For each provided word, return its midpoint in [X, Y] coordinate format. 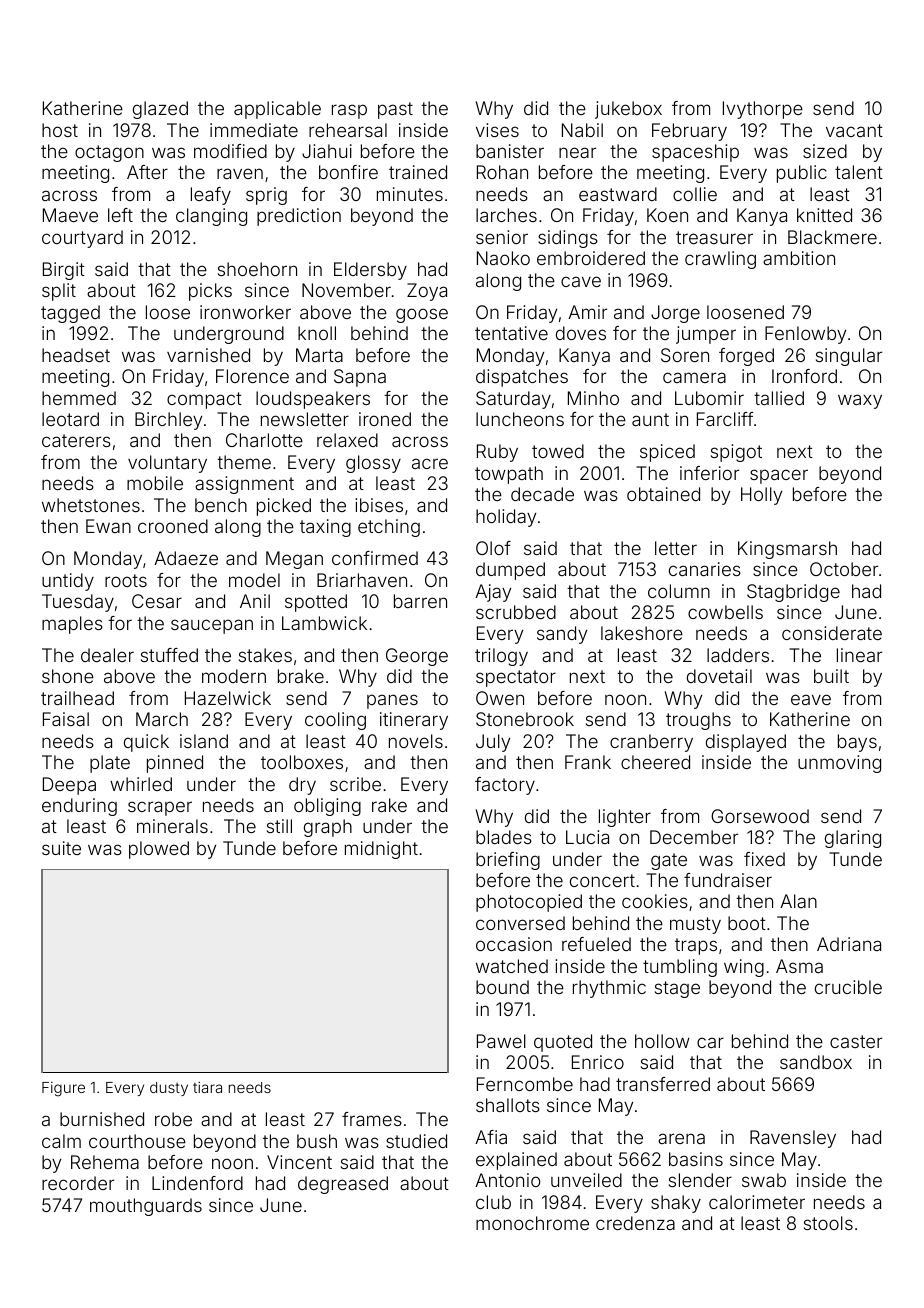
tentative [511, 333]
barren [420, 601]
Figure [63, 1089]
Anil [255, 601]
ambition [799, 258]
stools [828, 1223]
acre [430, 463]
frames [372, 1119]
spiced [667, 453]
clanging [211, 217]
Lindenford [197, 1183]
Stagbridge [793, 593]
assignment [244, 485]
